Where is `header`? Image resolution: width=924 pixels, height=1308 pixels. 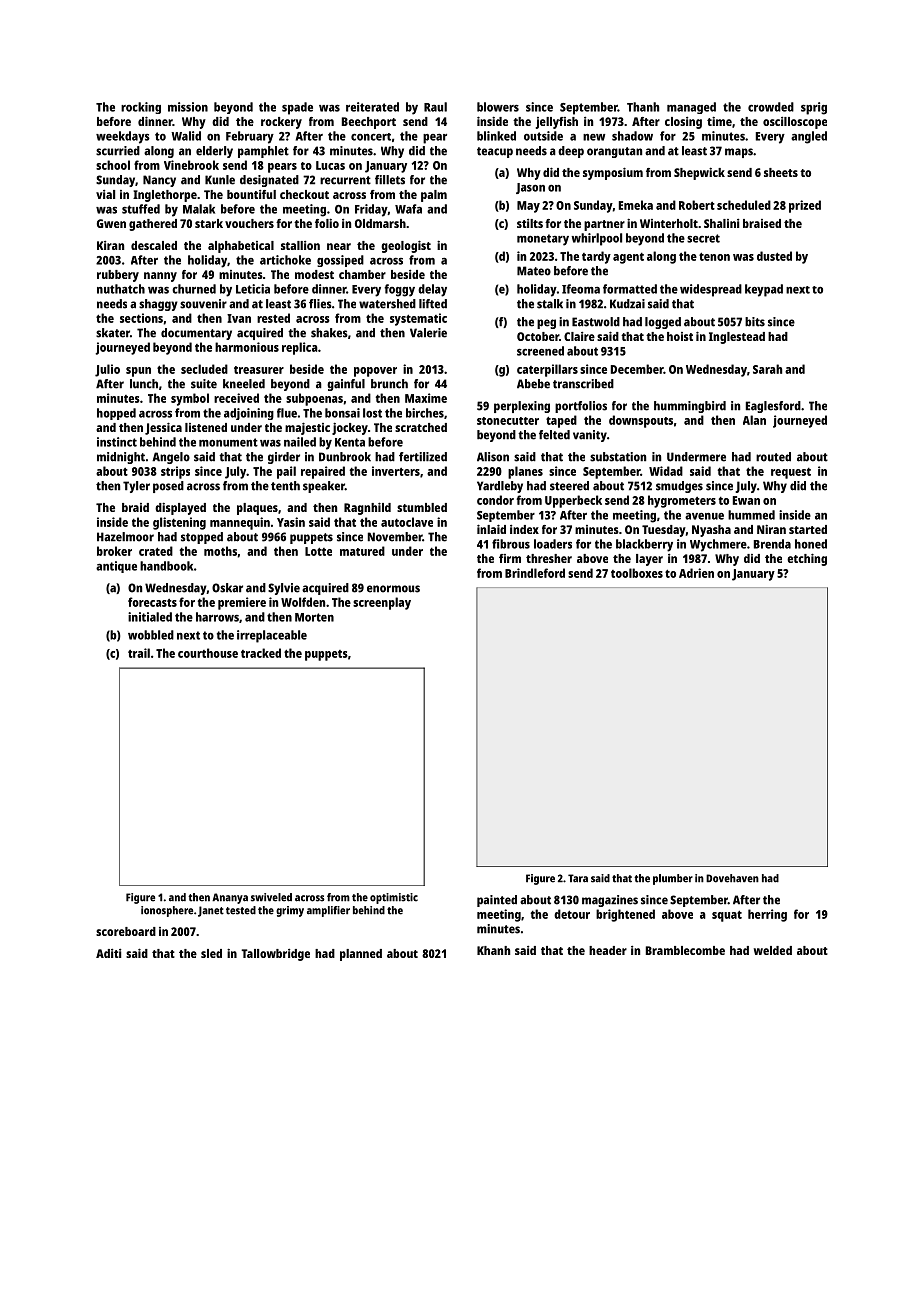
header is located at coordinates (608, 950).
